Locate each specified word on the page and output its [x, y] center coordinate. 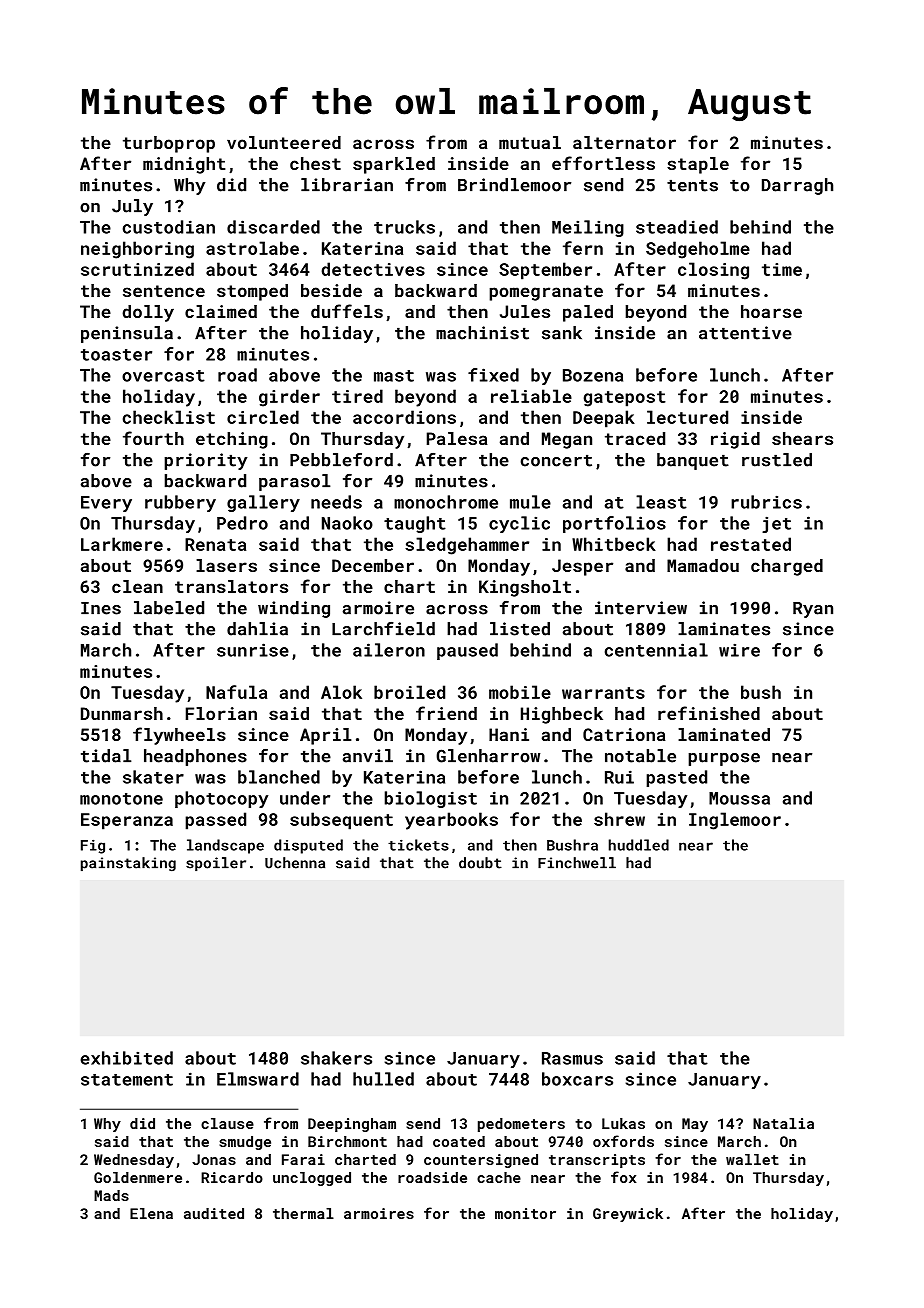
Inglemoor [735, 821]
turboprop [169, 144]
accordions [404, 417]
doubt [480, 863]
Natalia [783, 1123]
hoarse [771, 311]
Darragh [797, 186]
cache [499, 1177]
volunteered [284, 142]
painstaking [128, 864]
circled [263, 417]
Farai [303, 1159]
